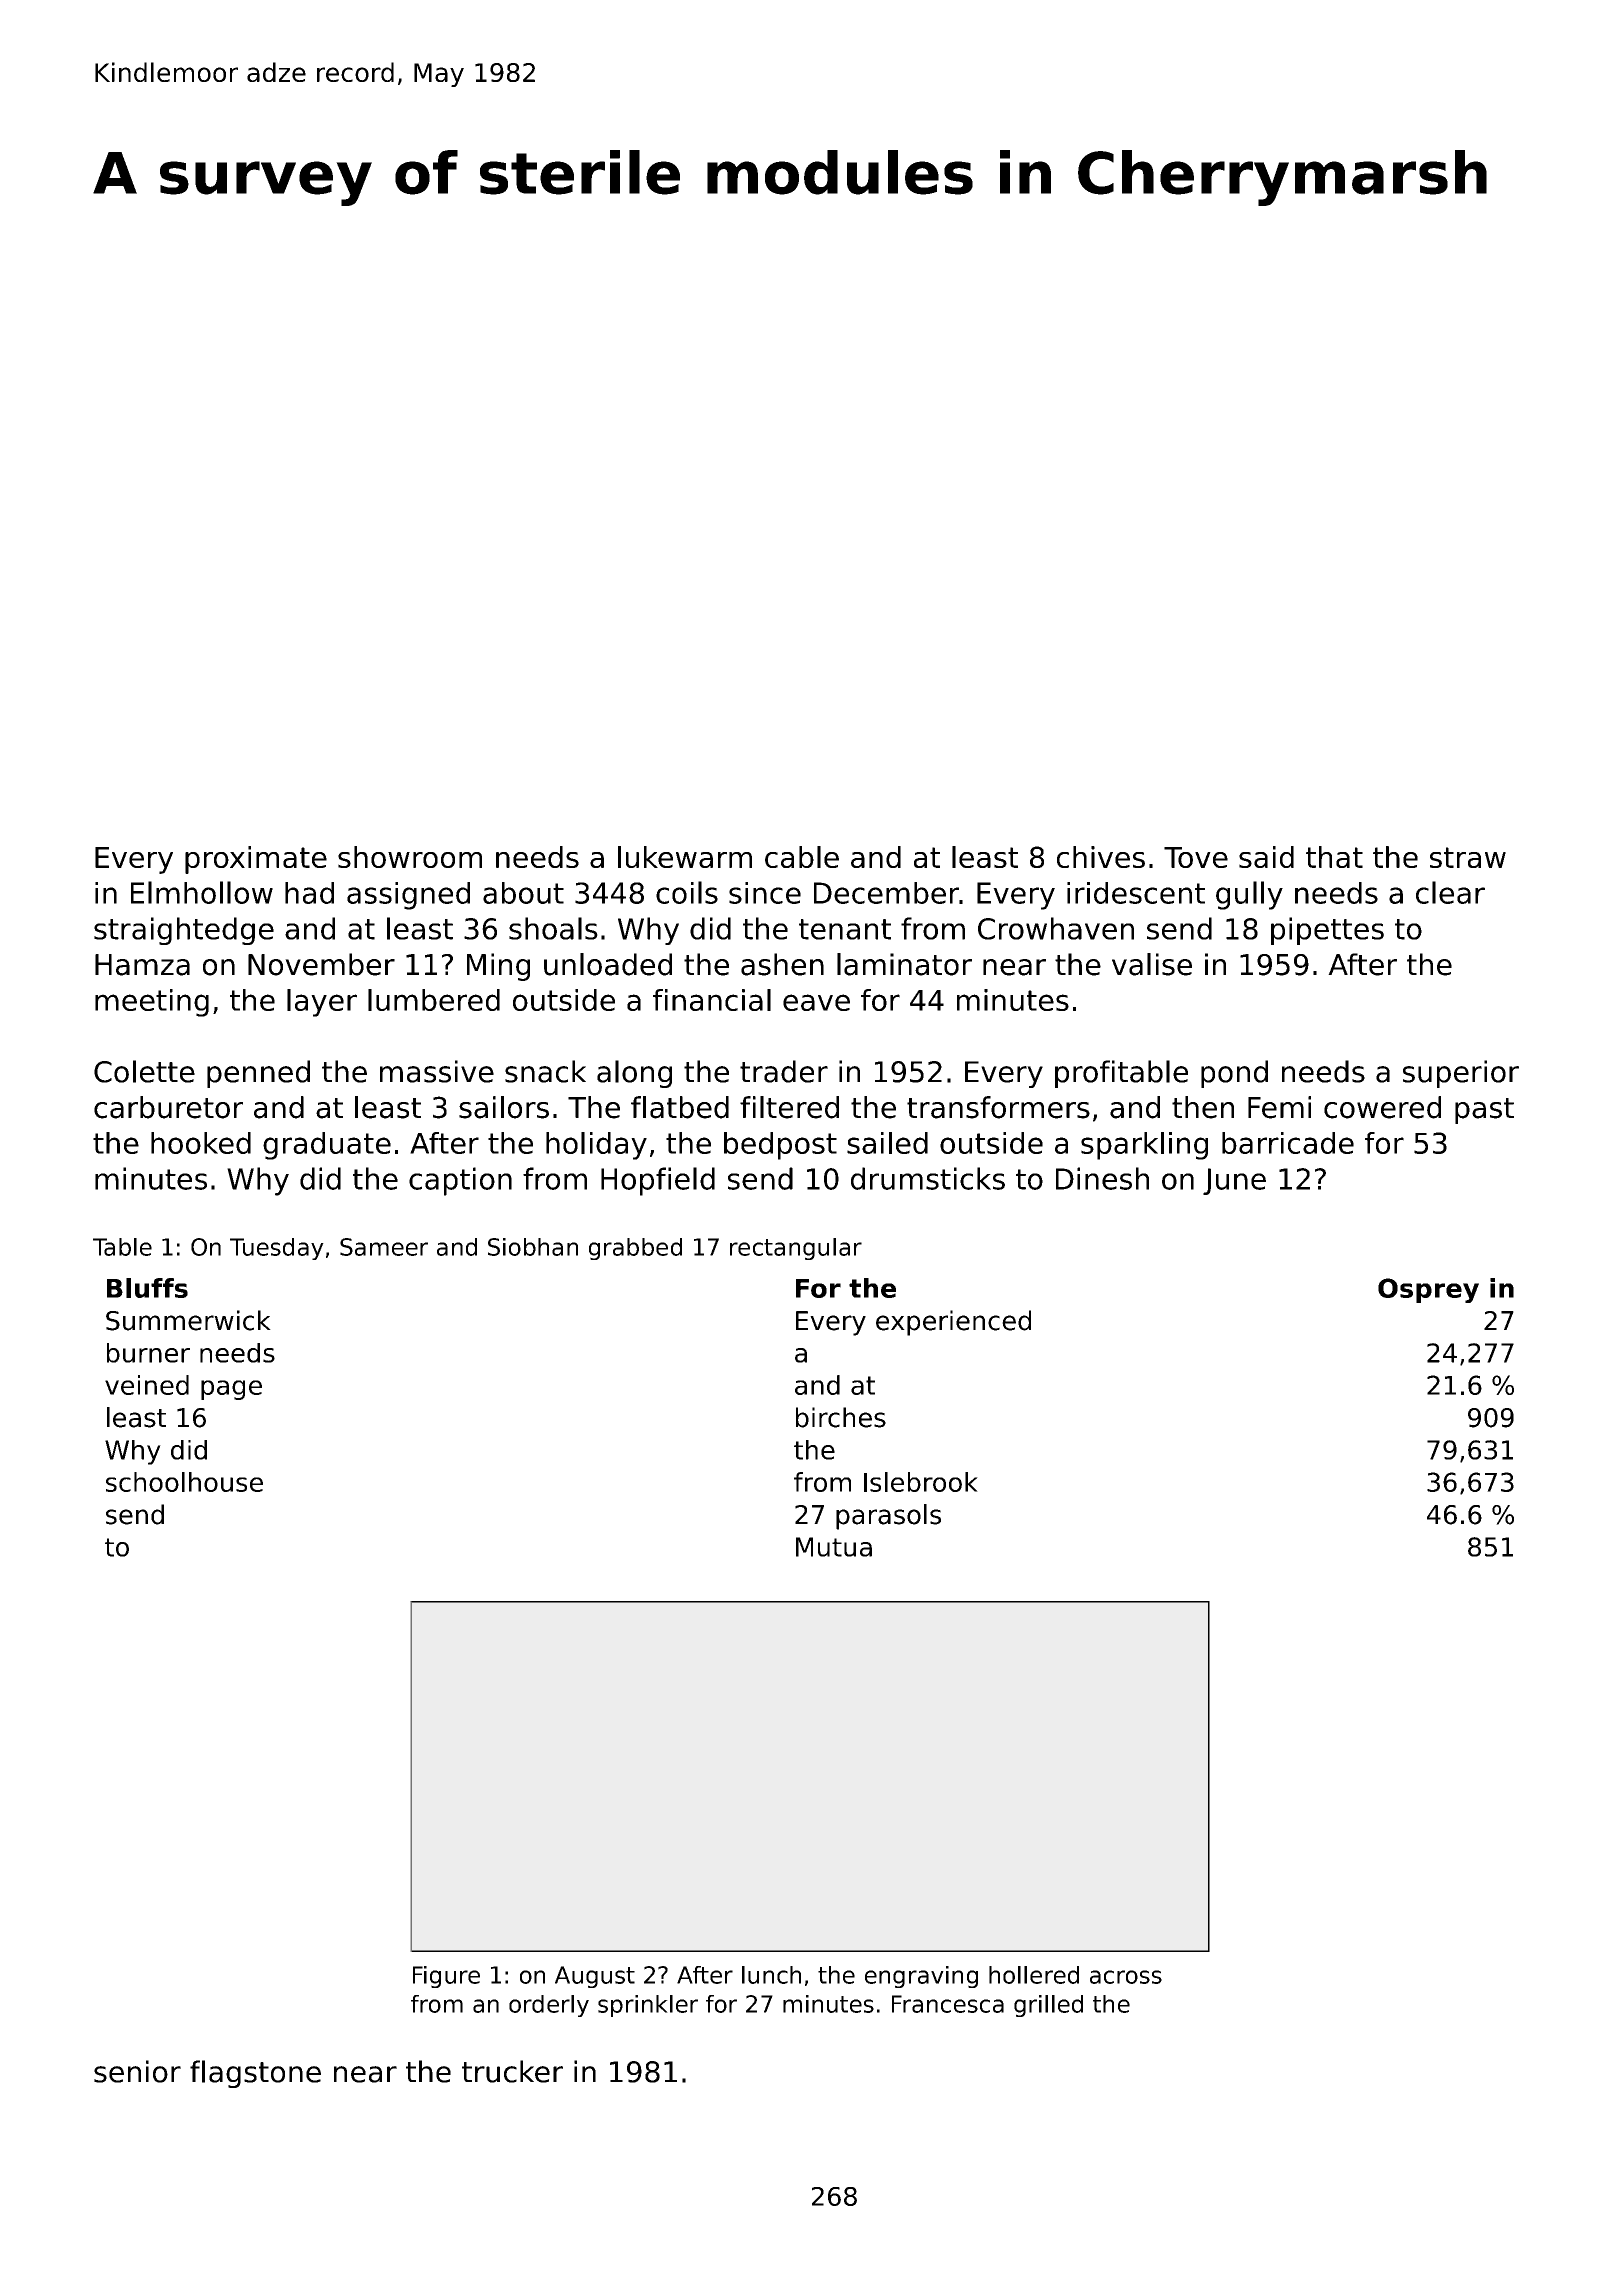 The width and height of the document is (1620, 2292). What do you see at coordinates (1428, 1290) in the document?
I see `Osprey` at bounding box center [1428, 1290].
